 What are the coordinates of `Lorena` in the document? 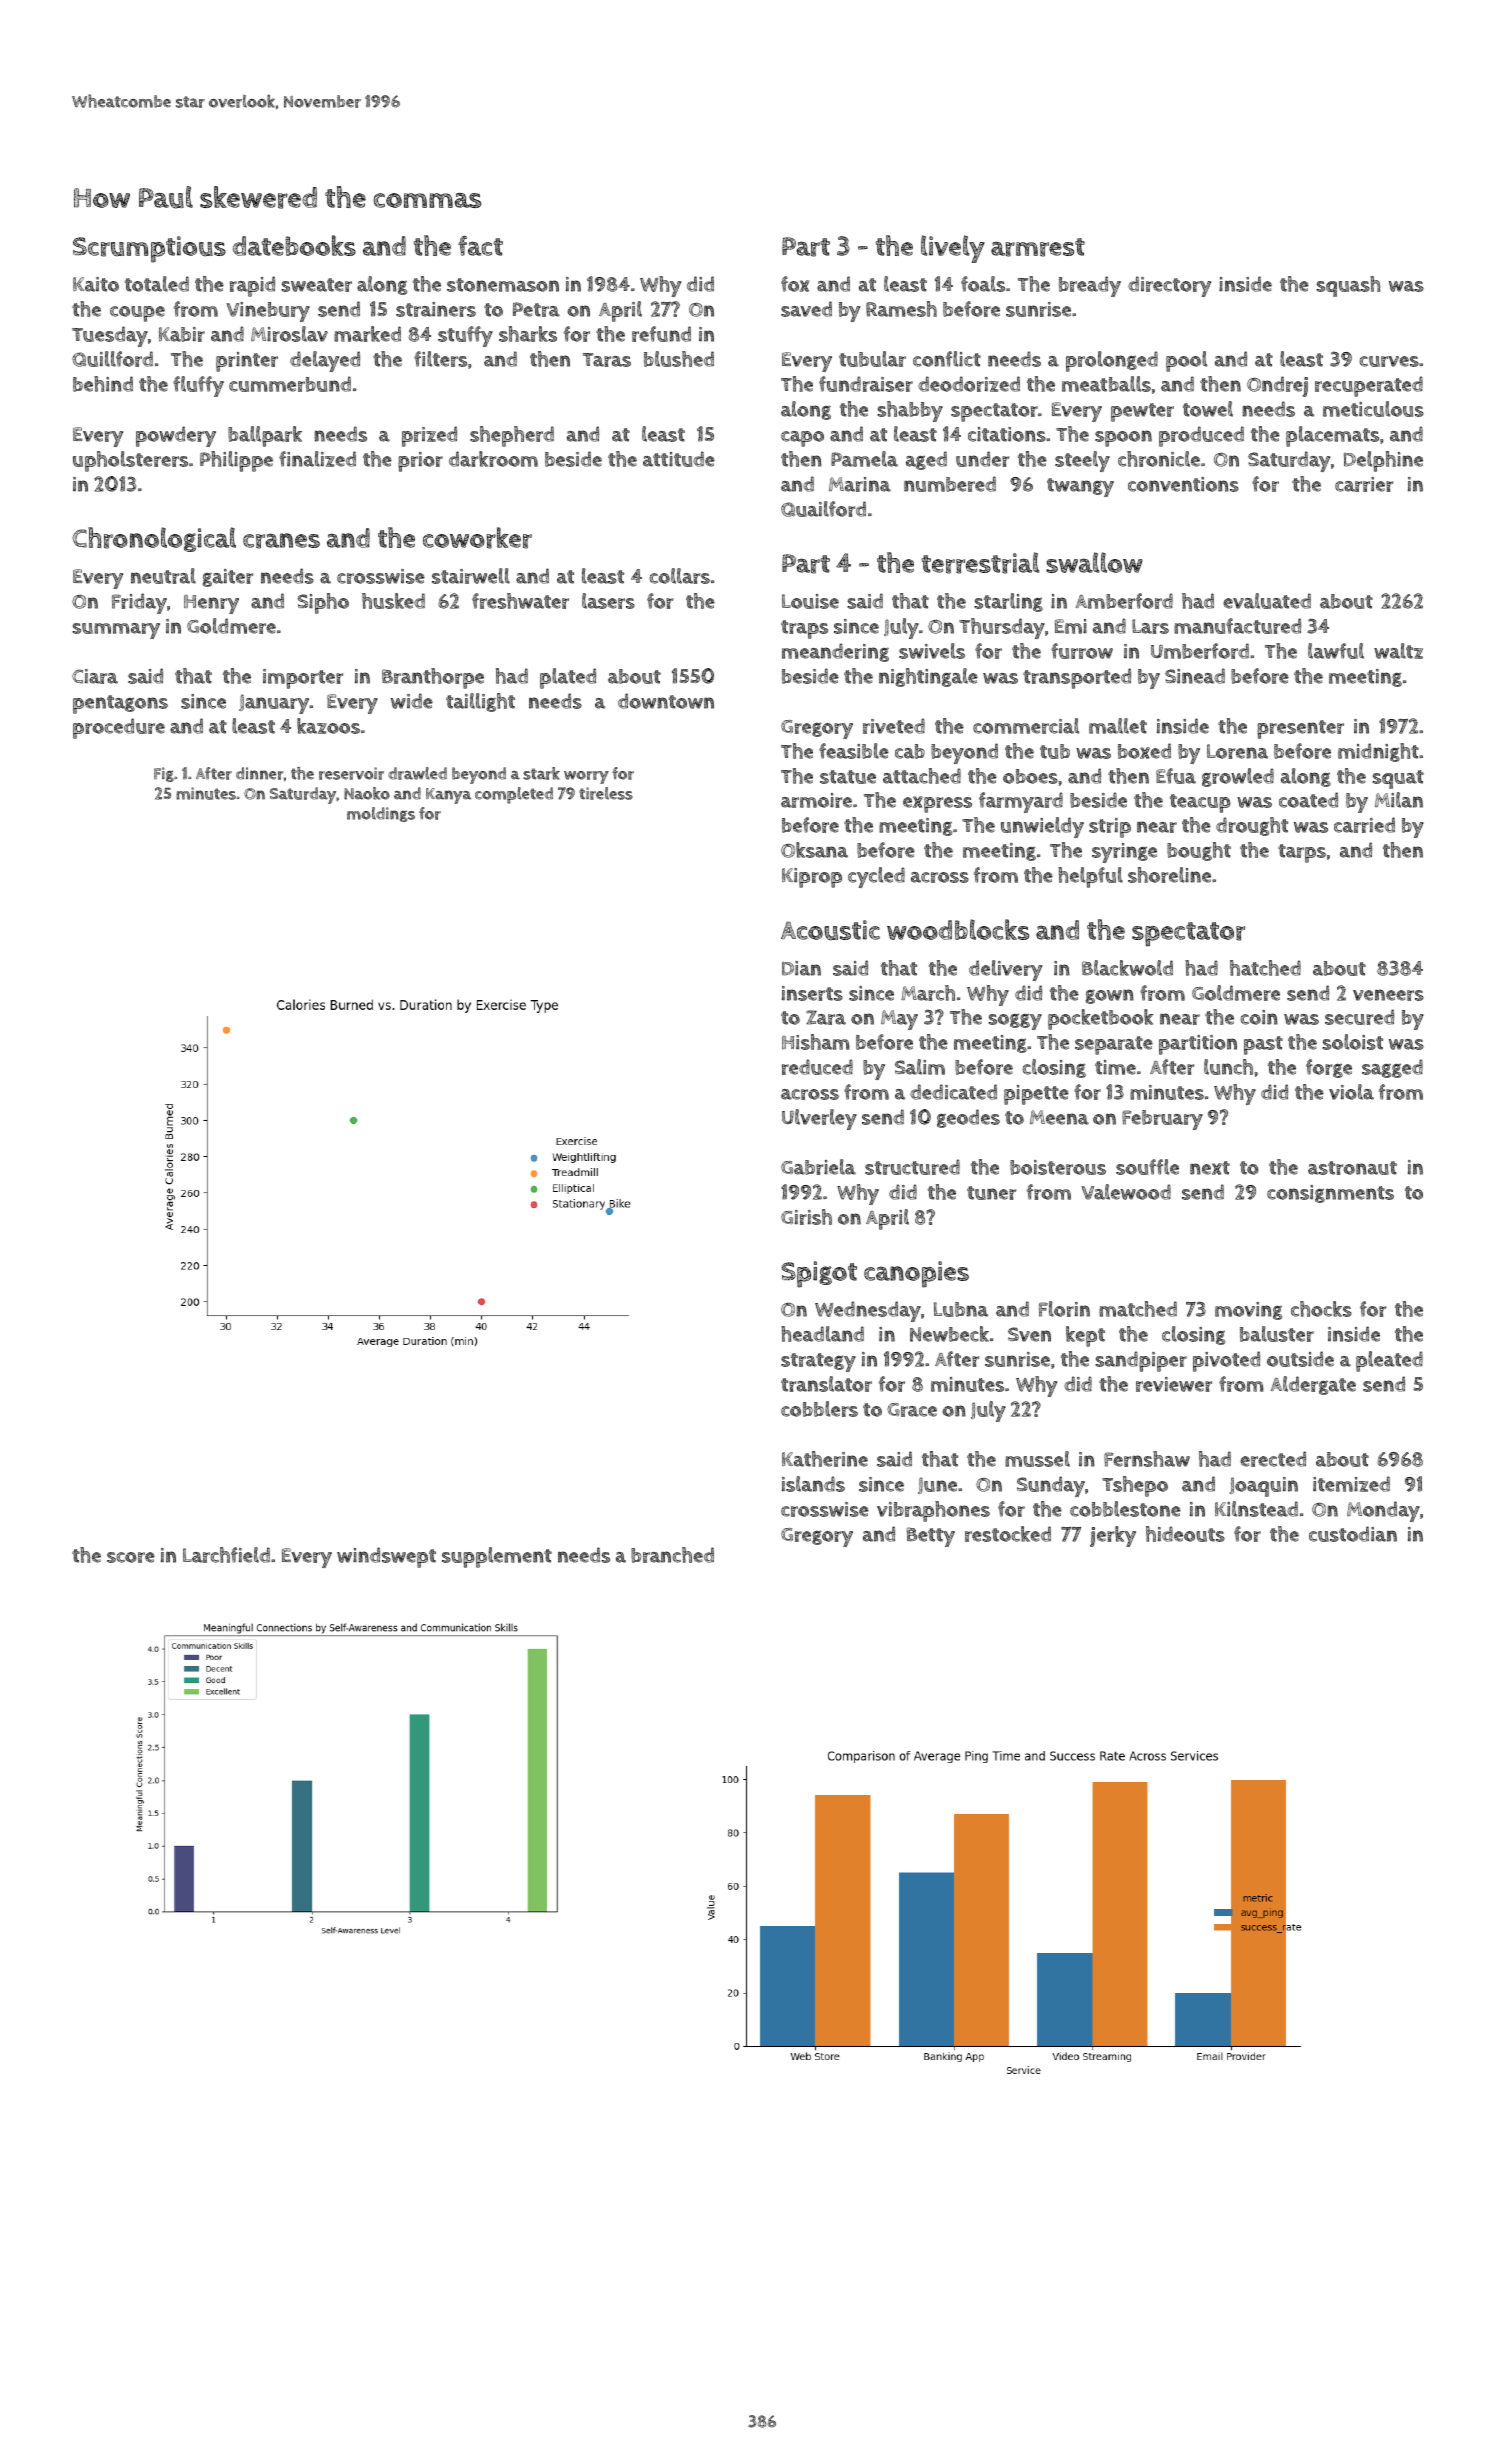 It's located at (1237, 751).
